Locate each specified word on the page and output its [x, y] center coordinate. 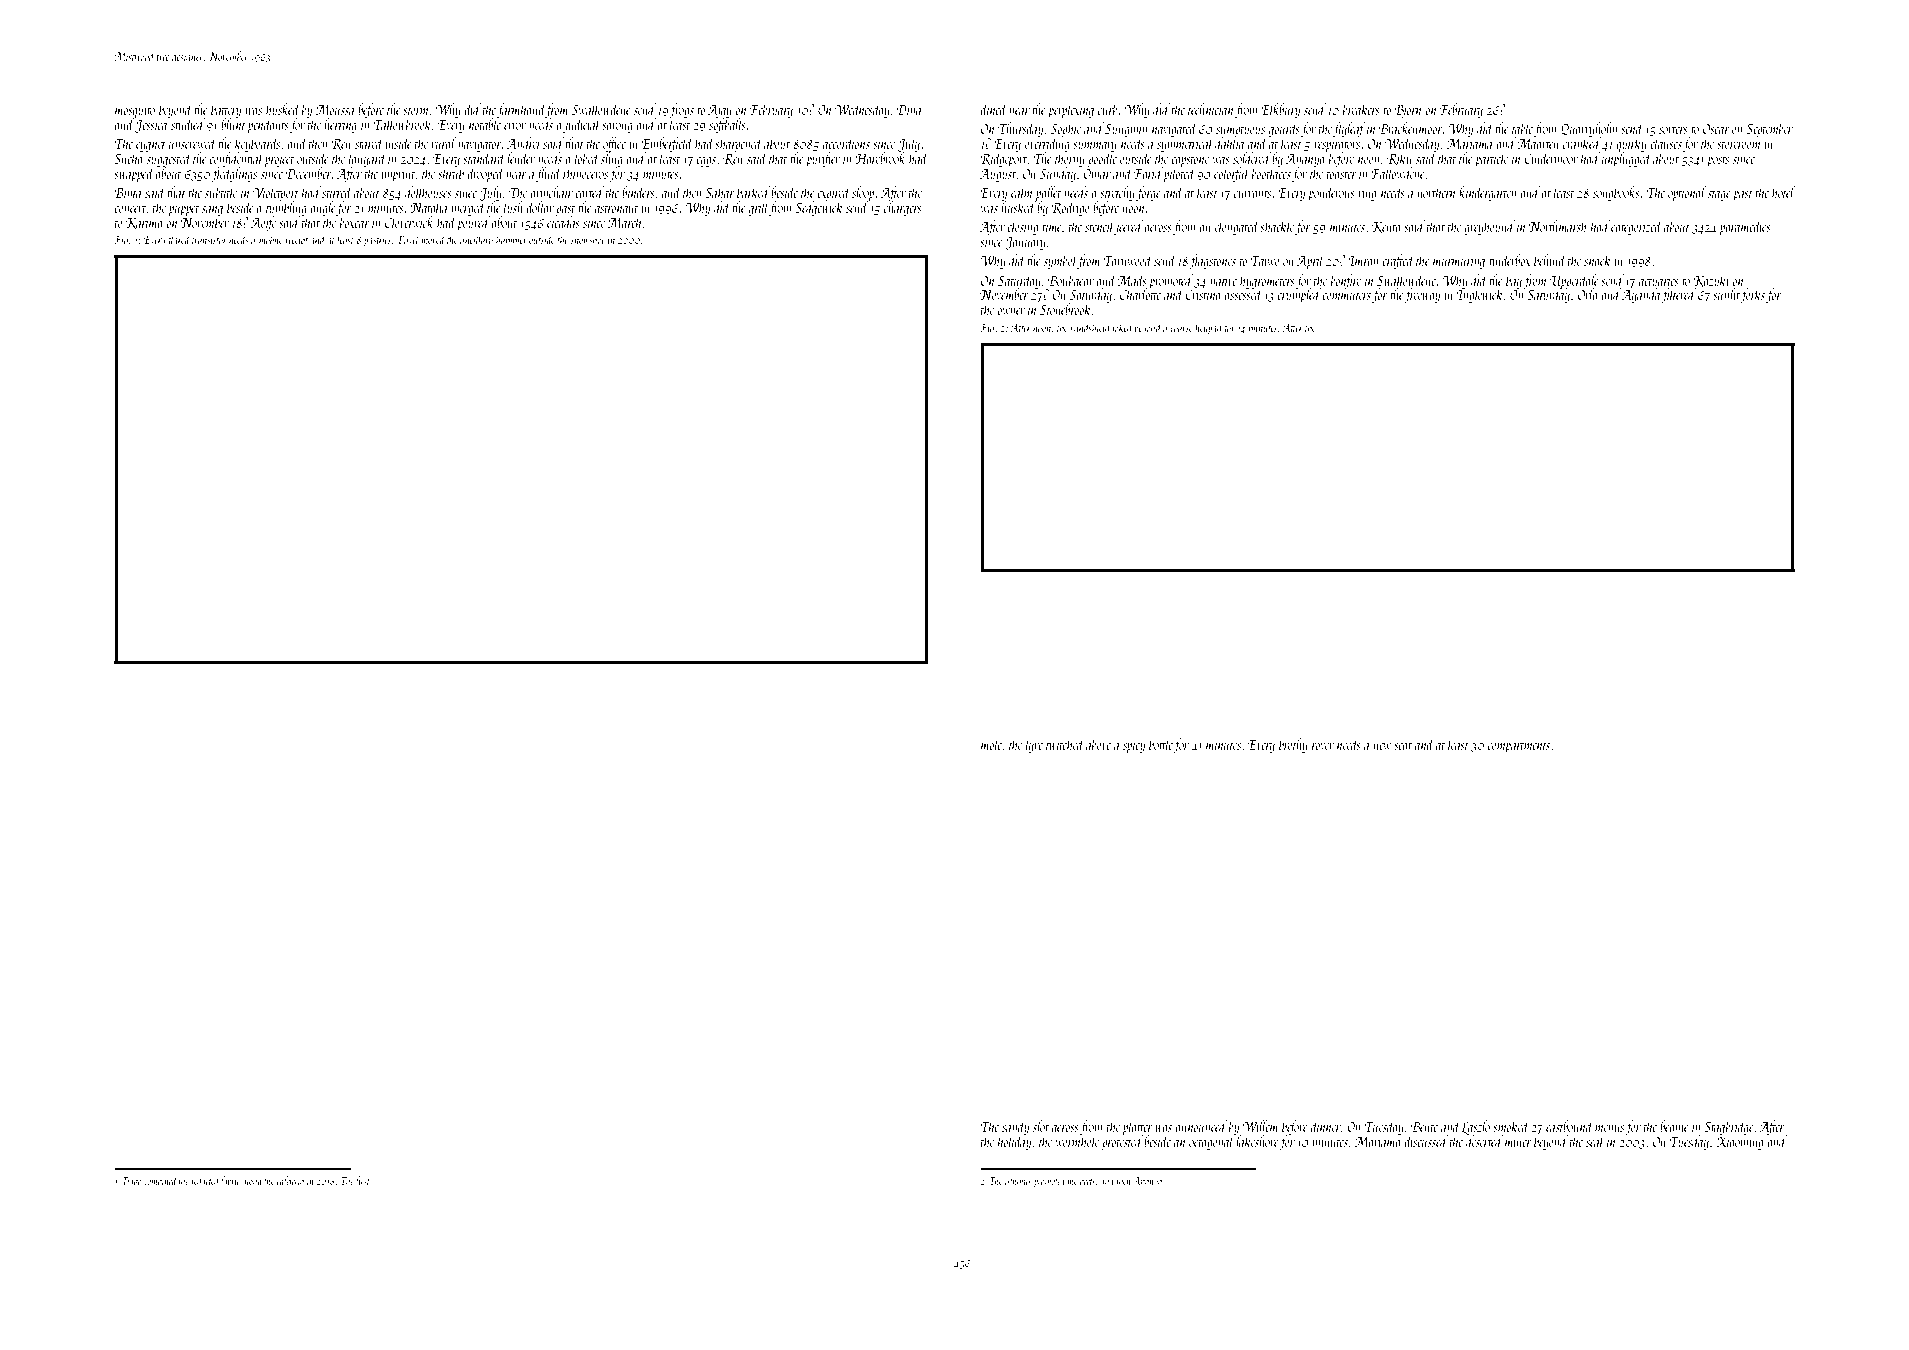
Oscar [1716, 129]
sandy [1015, 1127]
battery [226, 110]
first [362, 1181]
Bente [1424, 1126]
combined [161, 1180]
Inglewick [1479, 296]
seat [1403, 746]
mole [992, 744]
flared [179, 240]
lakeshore [1257, 1141]
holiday [1014, 1142]
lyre [1034, 745]
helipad [1209, 328]
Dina [909, 109]
